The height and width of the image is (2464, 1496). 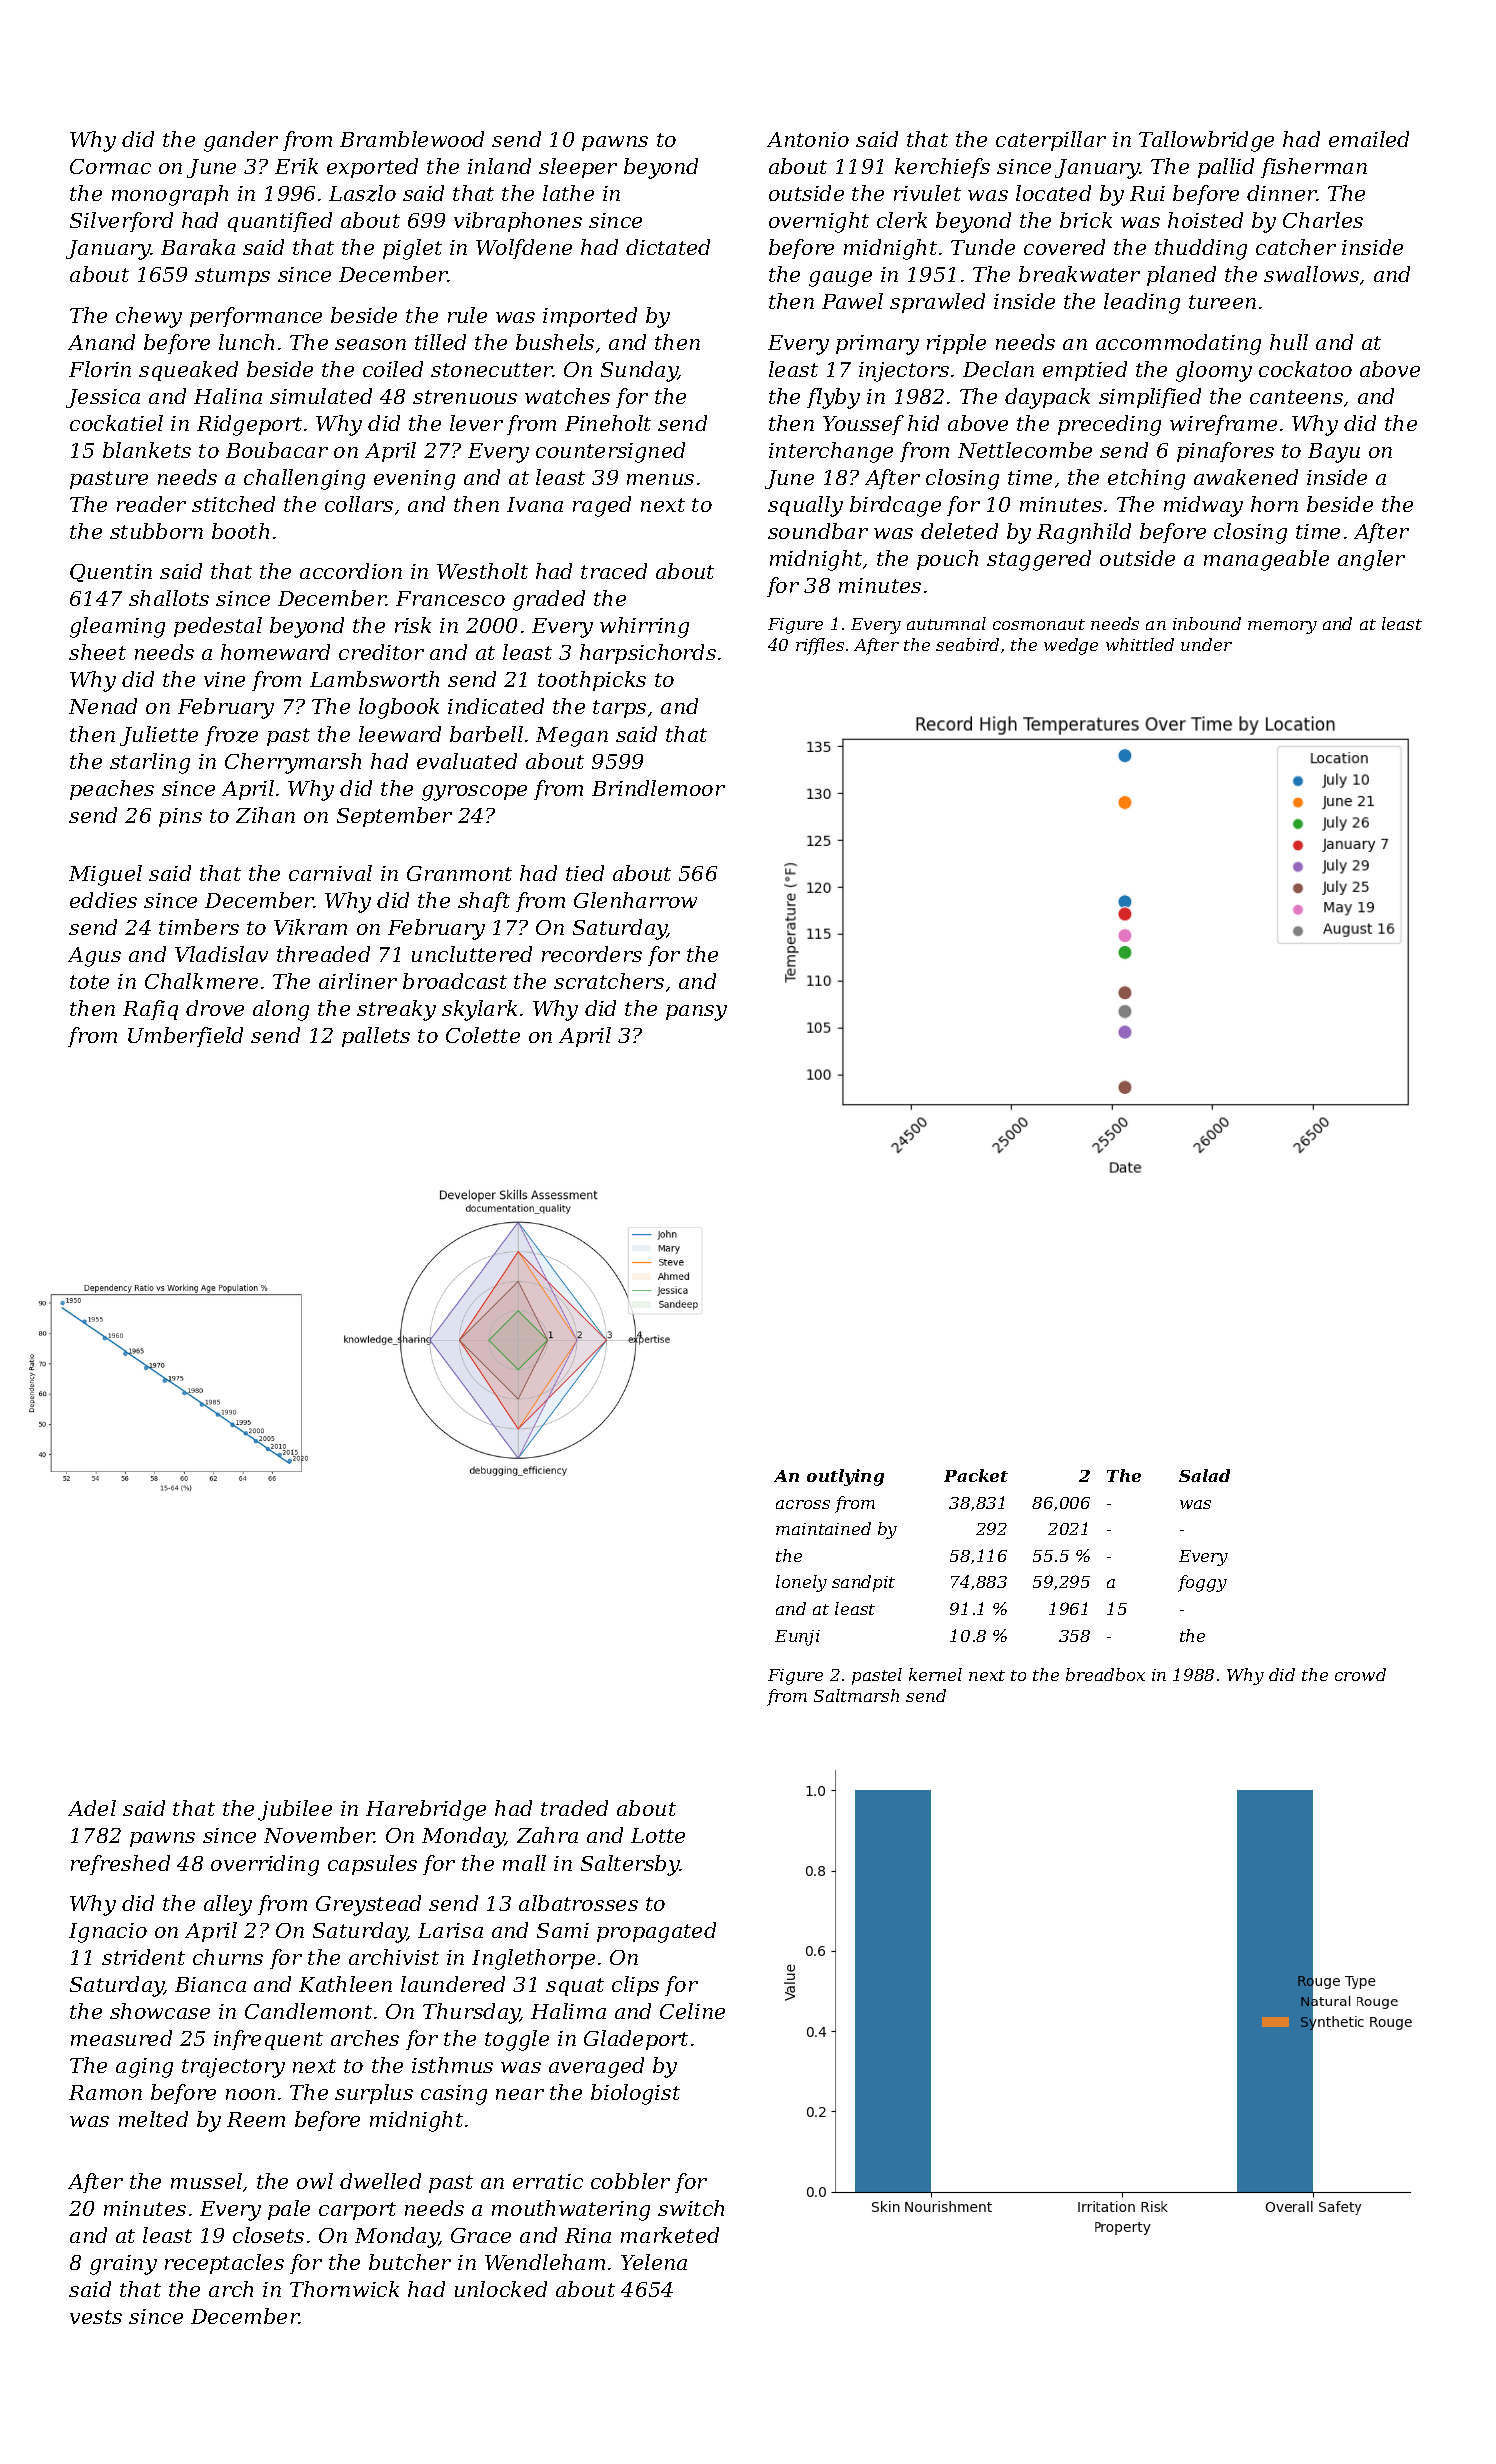 What do you see at coordinates (1202, 1583) in the image?
I see `foggy` at bounding box center [1202, 1583].
